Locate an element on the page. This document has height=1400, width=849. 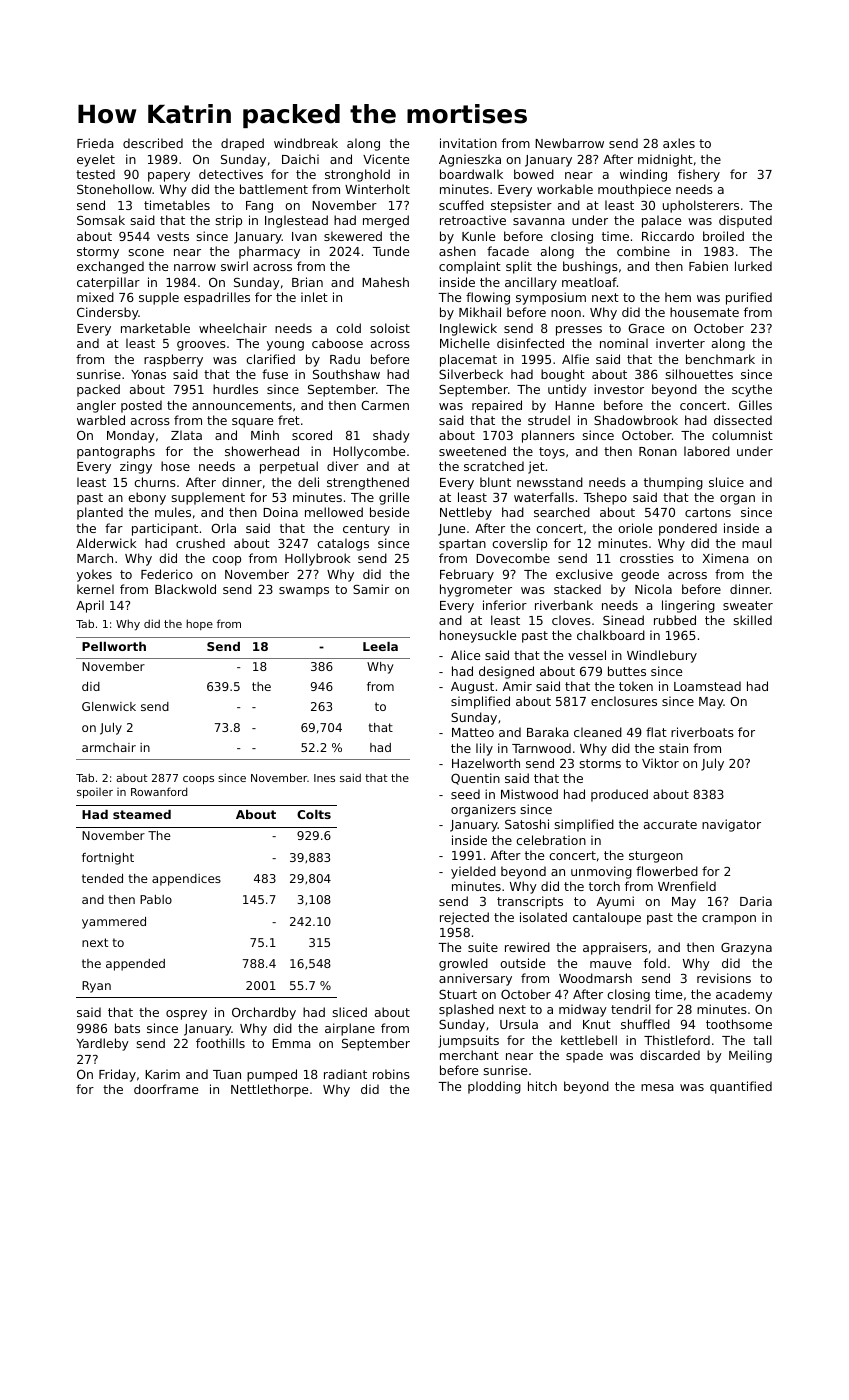
Viktor is located at coordinates (660, 763).
